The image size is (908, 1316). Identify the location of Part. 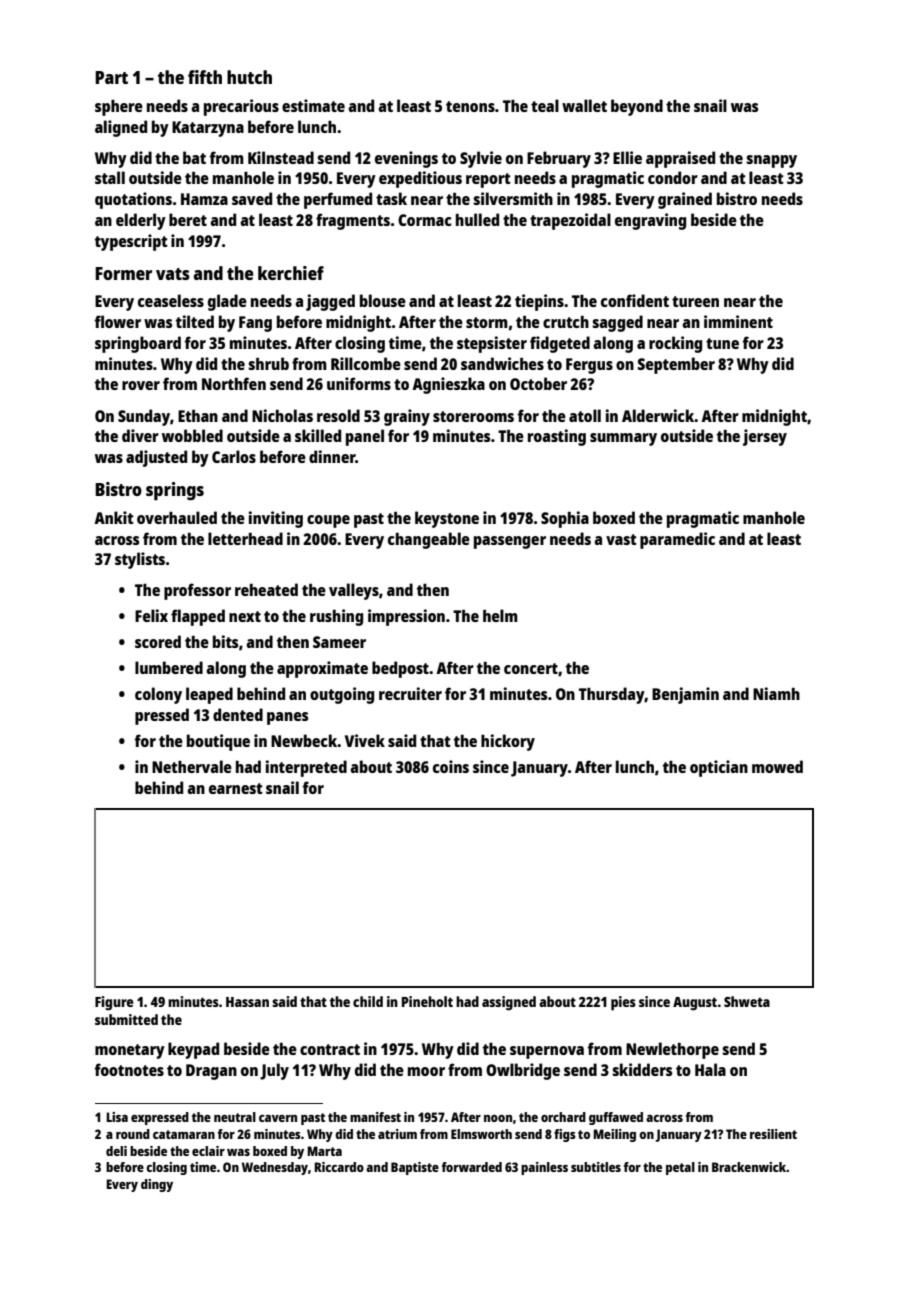
(111, 77).
